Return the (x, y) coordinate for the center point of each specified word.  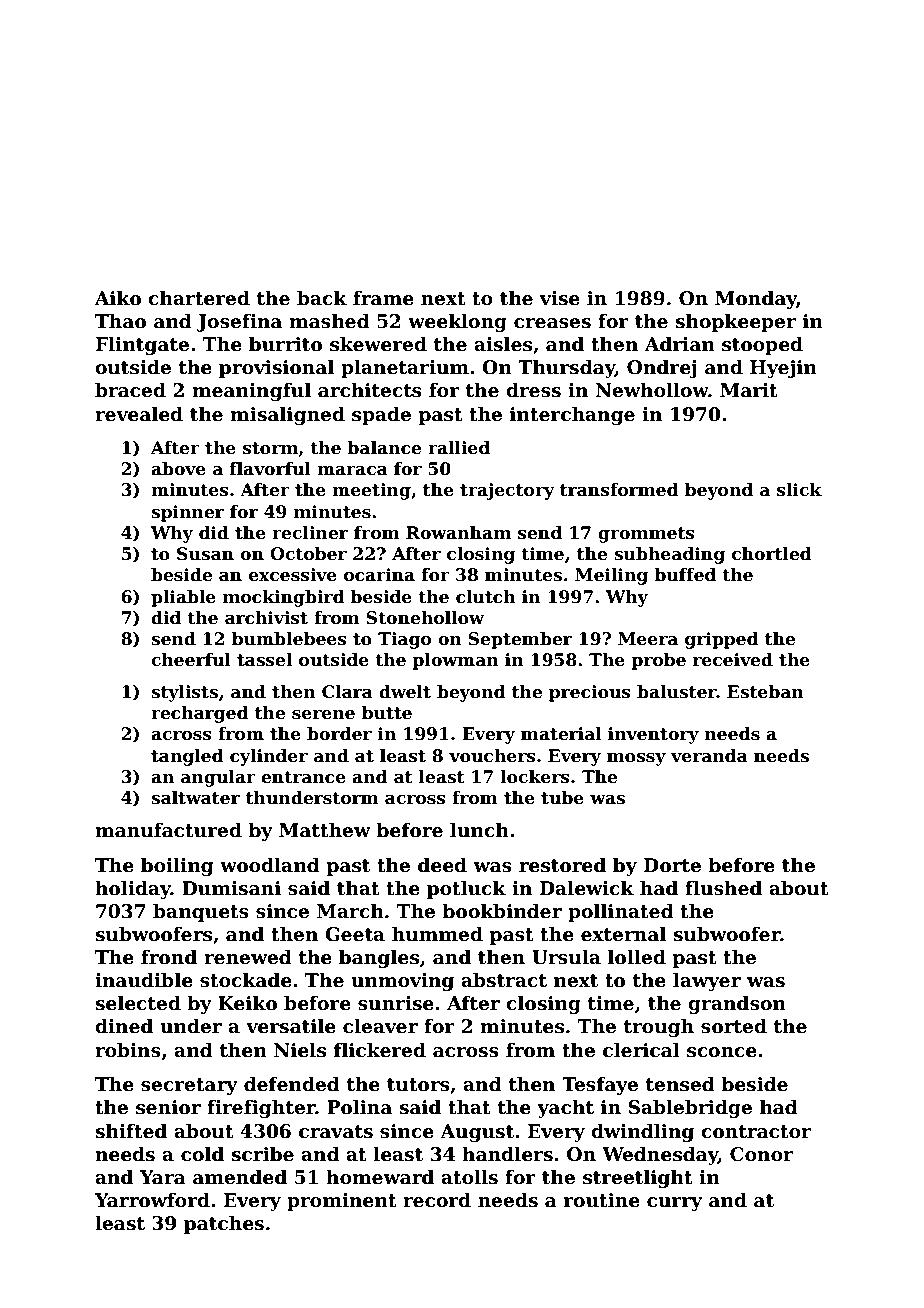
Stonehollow (425, 618)
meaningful (251, 391)
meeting (371, 491)
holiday (133, 889)
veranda (709, 756)
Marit (749, 390)
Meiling (611, 576)
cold (202, 1154)
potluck (466, 889)
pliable (183, 598)
